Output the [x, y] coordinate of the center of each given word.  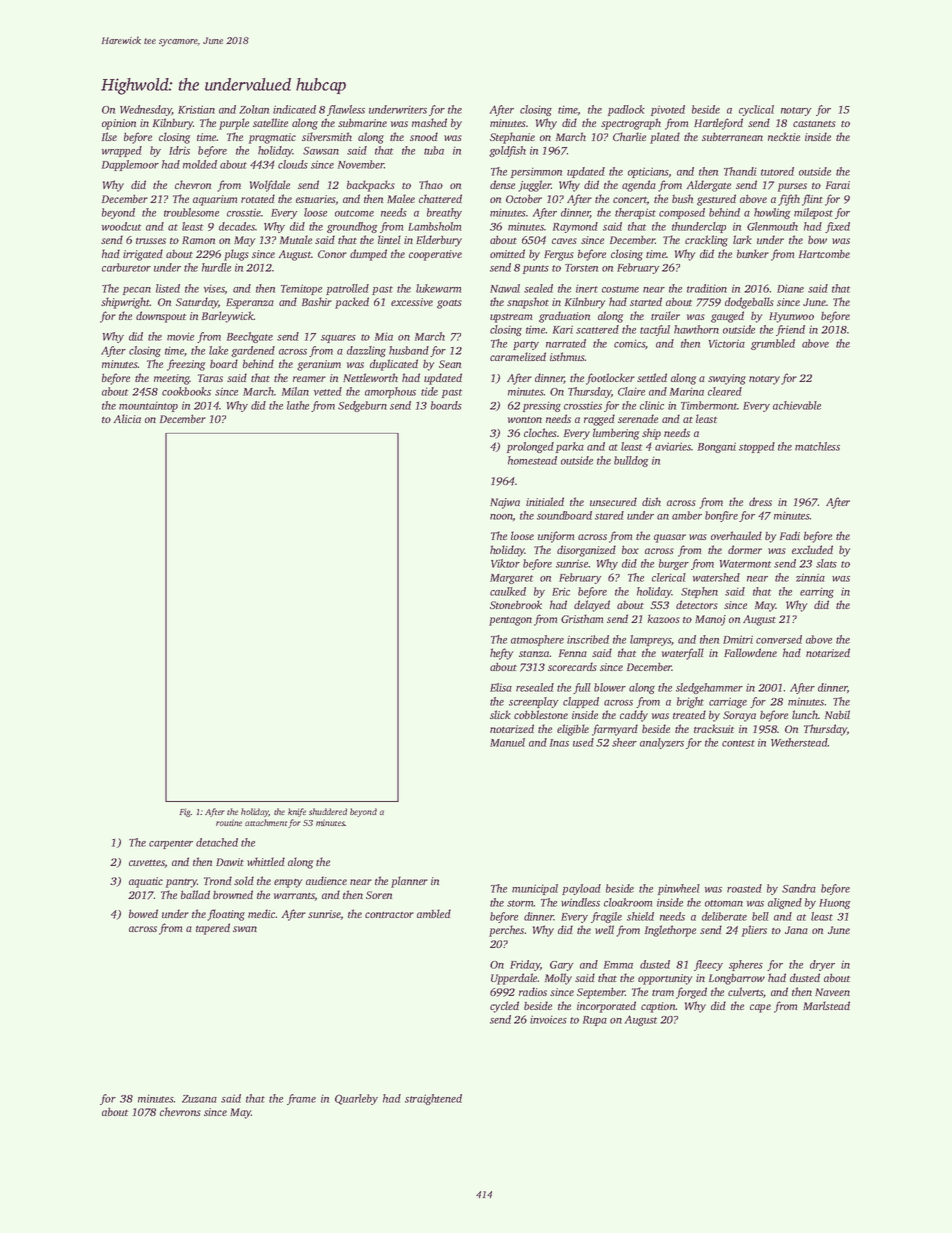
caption [658, 1007]
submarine [362, 122]
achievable [797, 405]
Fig [185, 812]
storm [520, 903]
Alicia [127, 418]
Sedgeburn [362, 406]
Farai [838, 185]
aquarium [215, 200]
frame [301, 1099]
